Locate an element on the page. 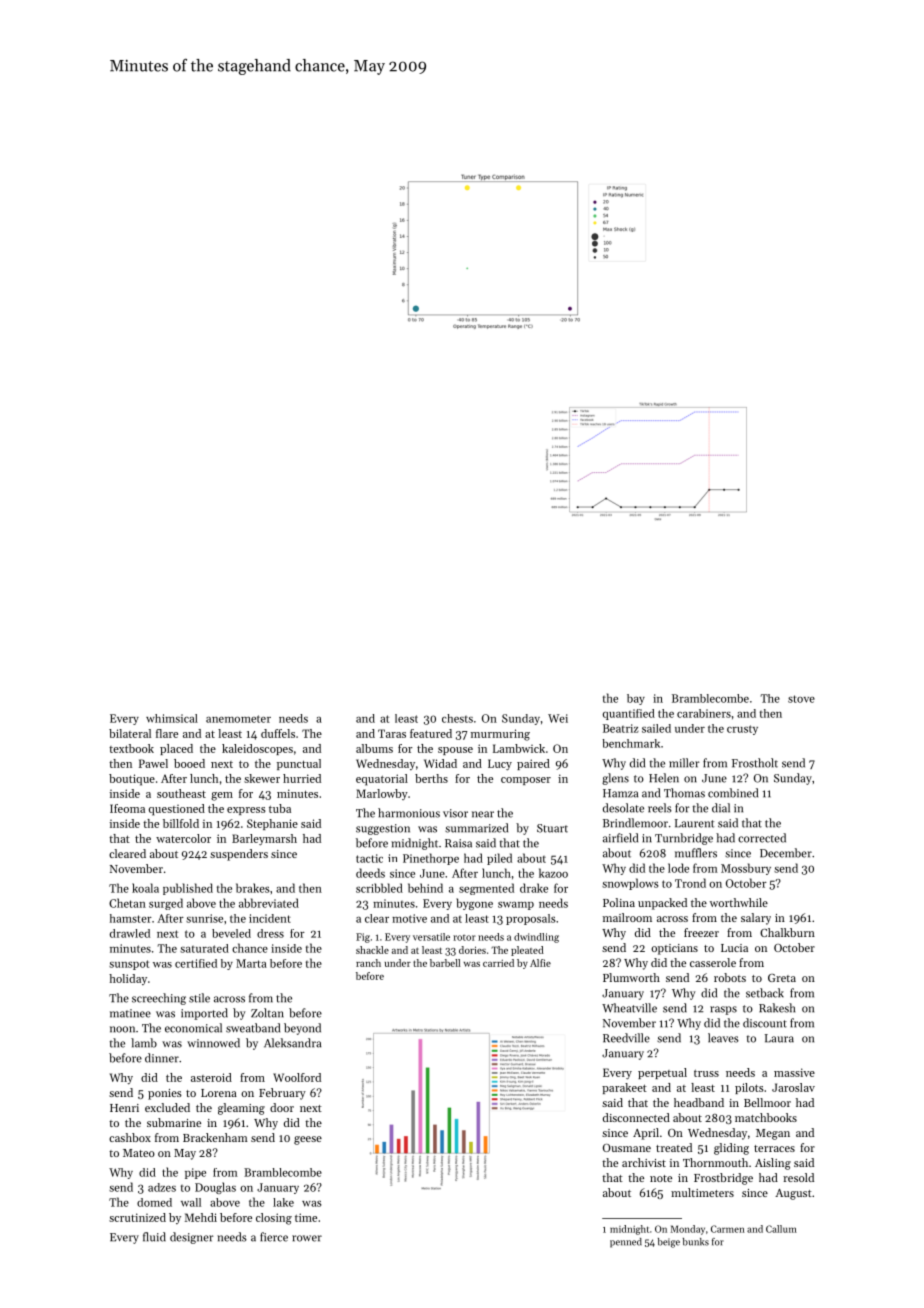 The image size is (924, 1308). Greta is located at coordinates (782, 978).
